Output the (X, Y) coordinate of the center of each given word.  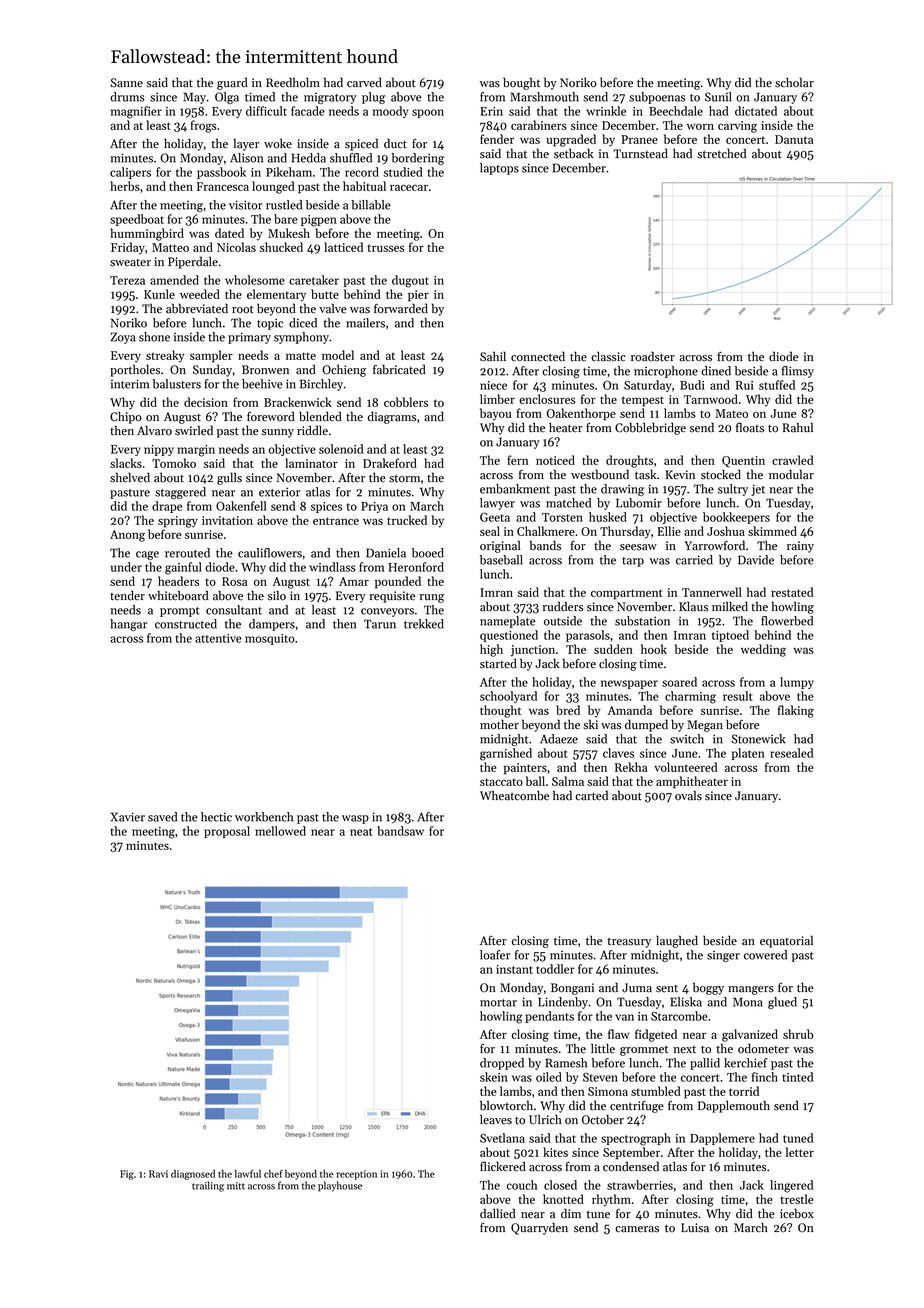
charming (690, 697)
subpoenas (657, 98)
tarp (633, 562)
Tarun (380, 624)
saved (162, 817)
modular (791, 474)
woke (278, 143)
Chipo (126, 417)
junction (533, 651)
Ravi (158, 1174)
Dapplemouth (734, 1106)
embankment (515, 489)
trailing (208, 1186)
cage (147, 555)
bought (521, 83)
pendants (549, 1017)
